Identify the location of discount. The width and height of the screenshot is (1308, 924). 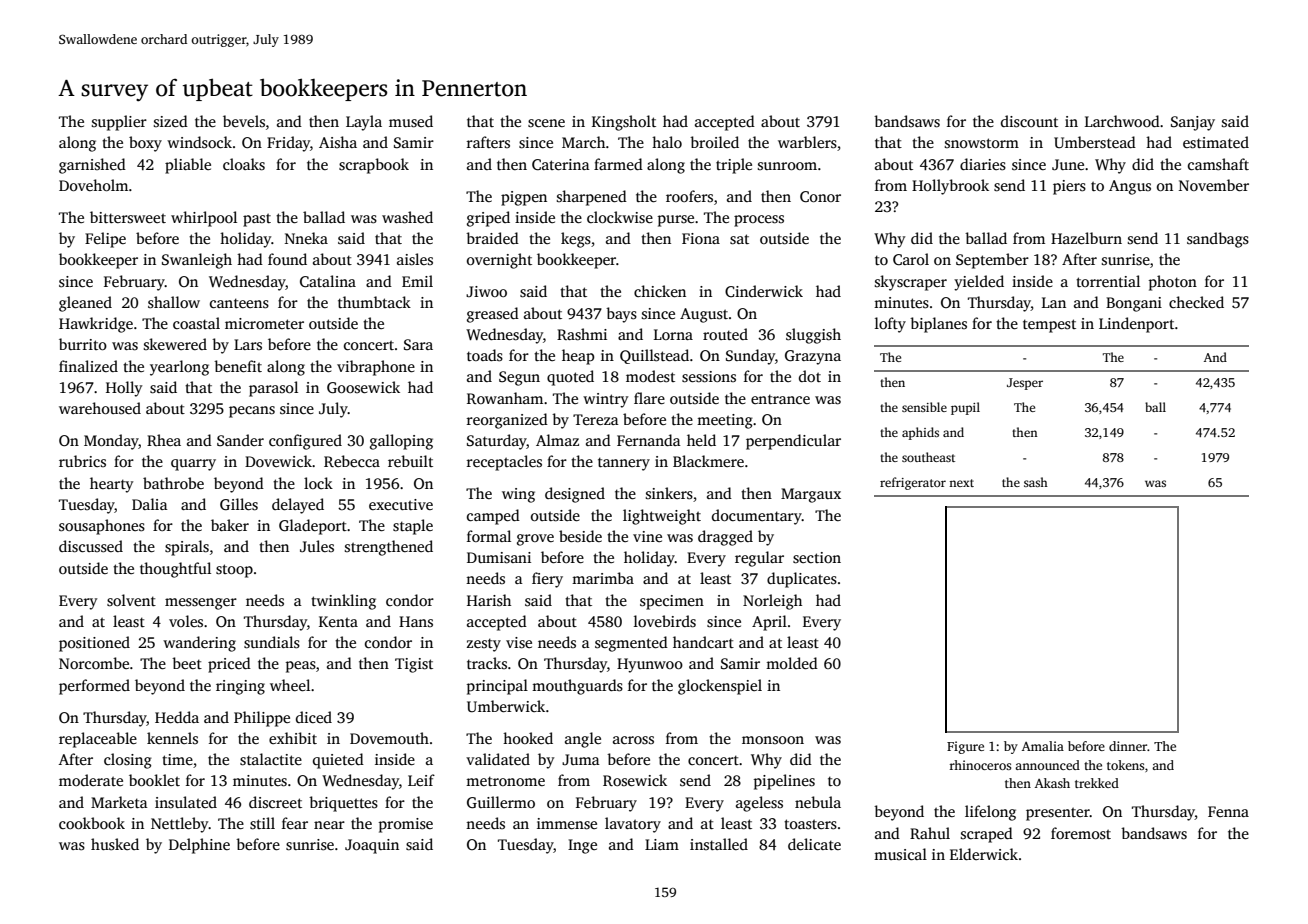
(1029, 121).
